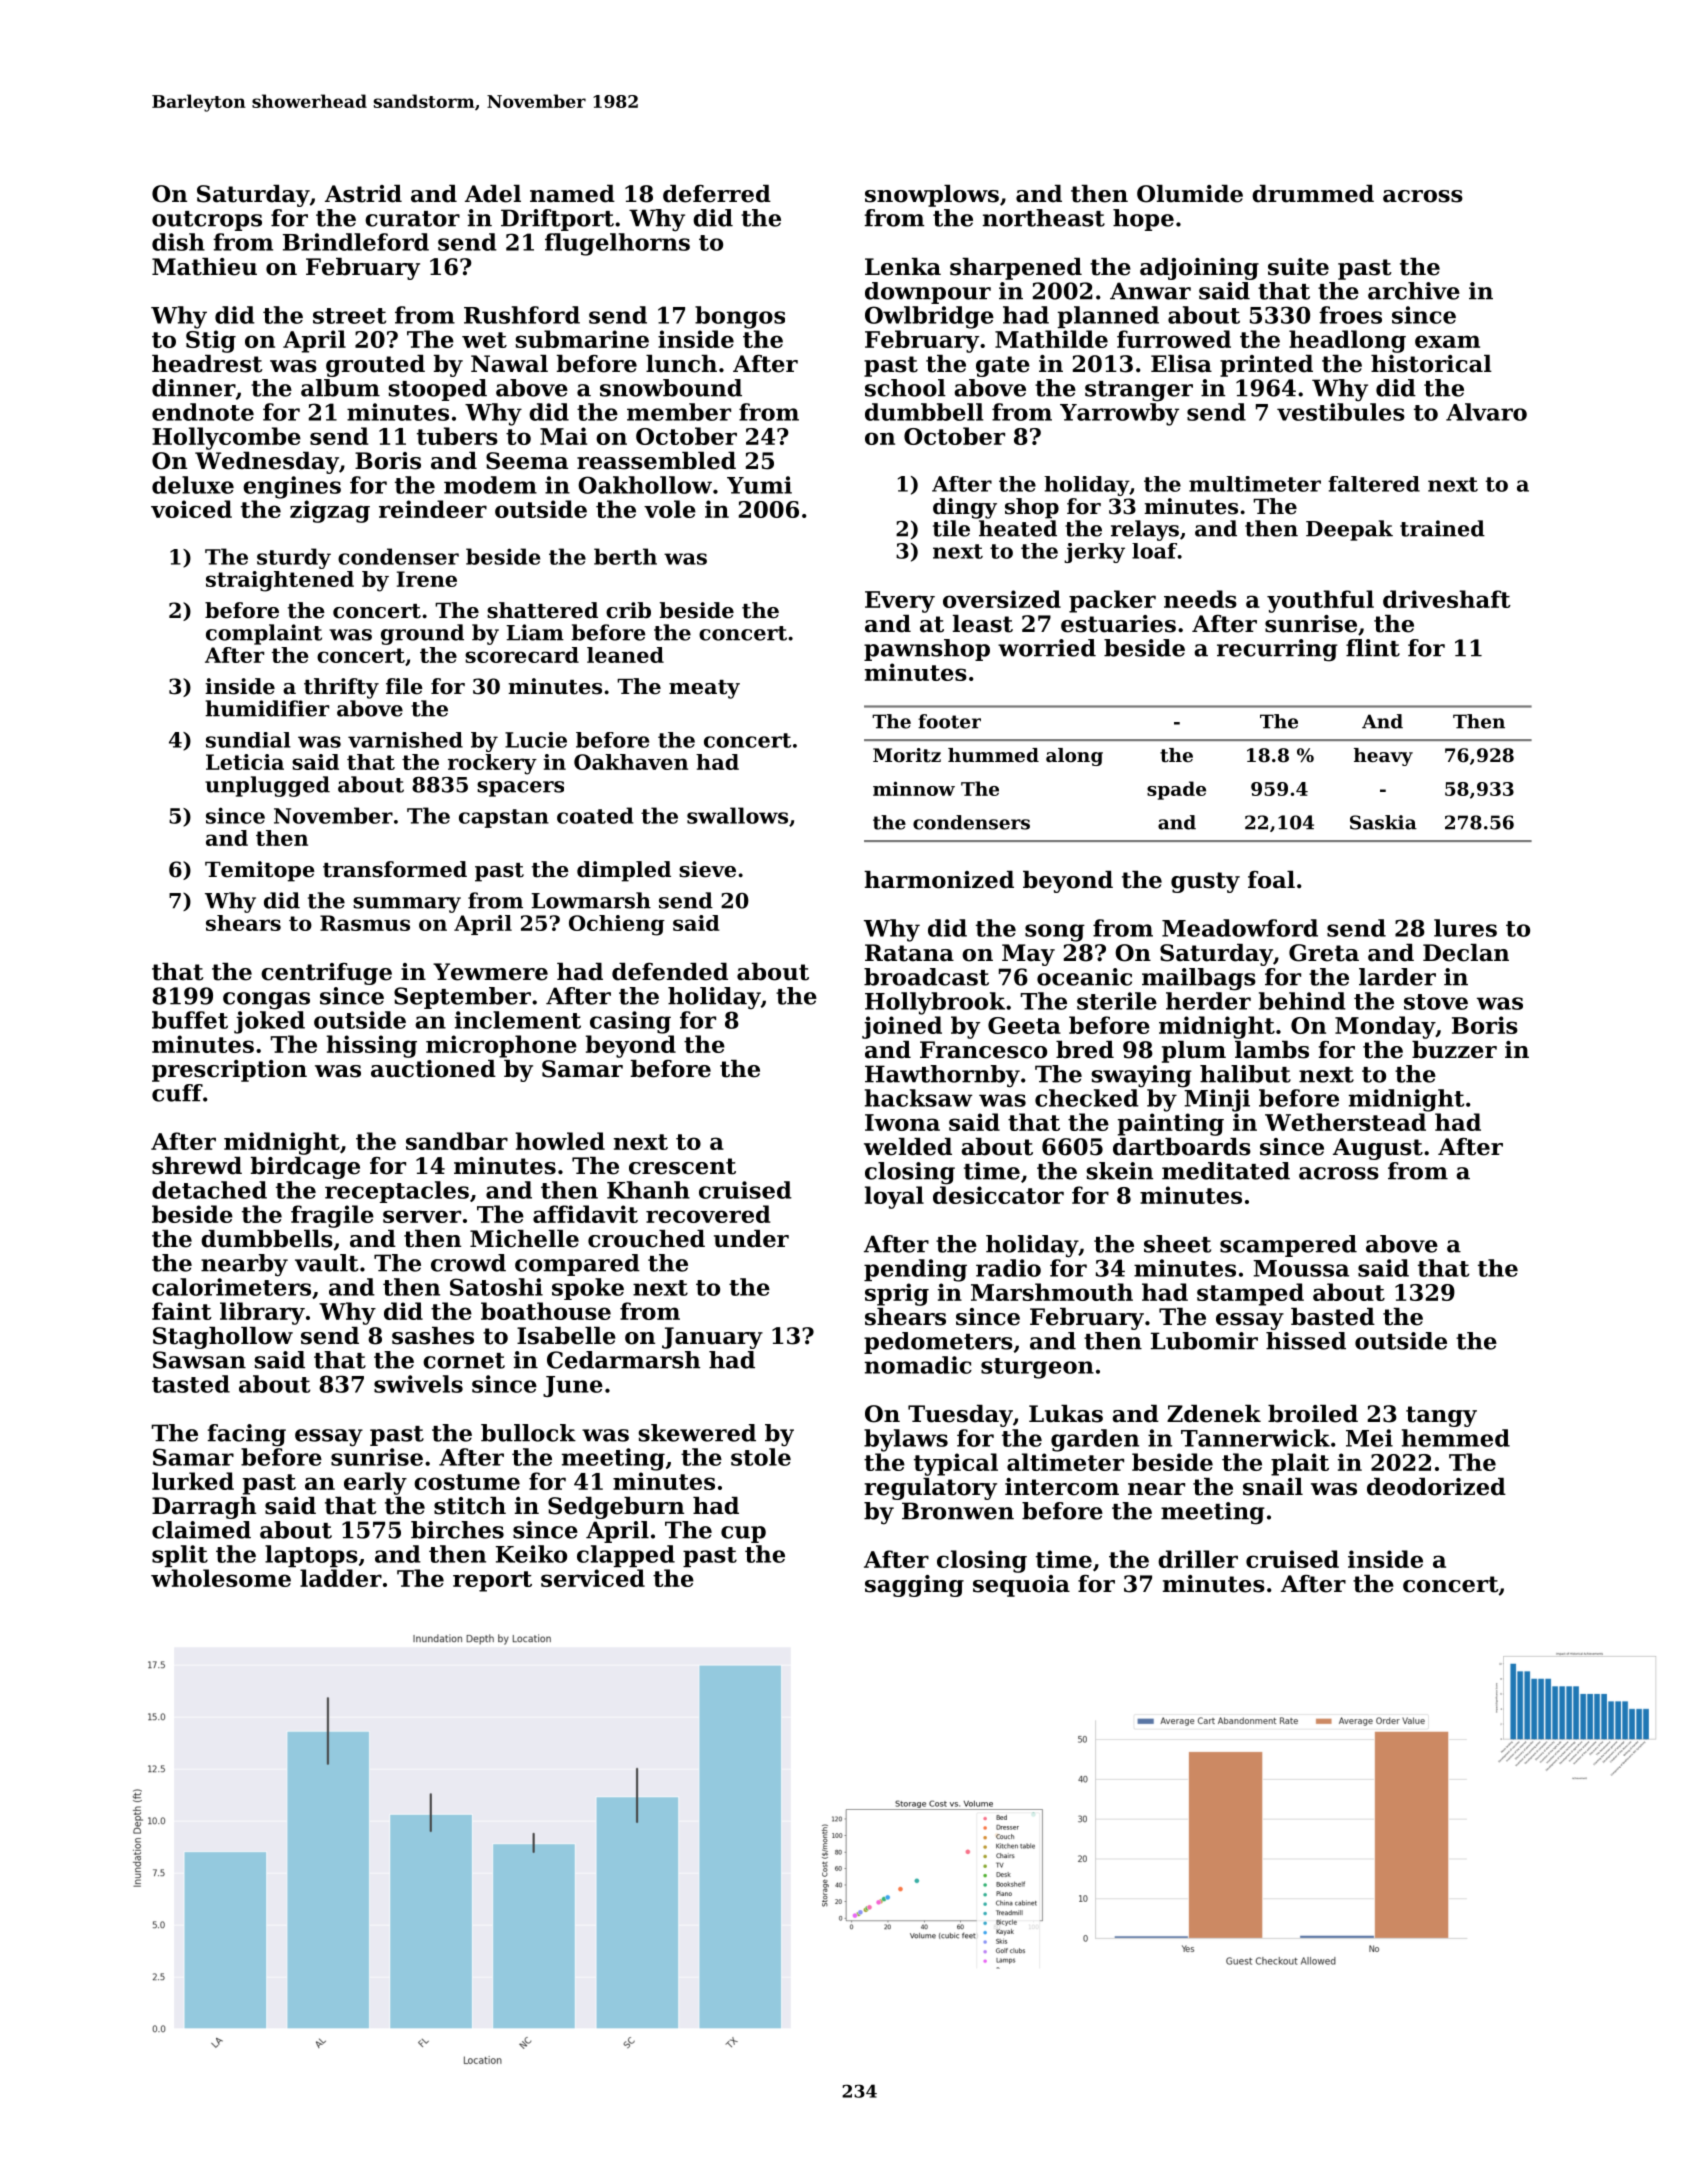 The width and height of the document is (1683, 2178). Describe the element at coordinates (682, 1166) in the document. I see `crescent` at that location.
